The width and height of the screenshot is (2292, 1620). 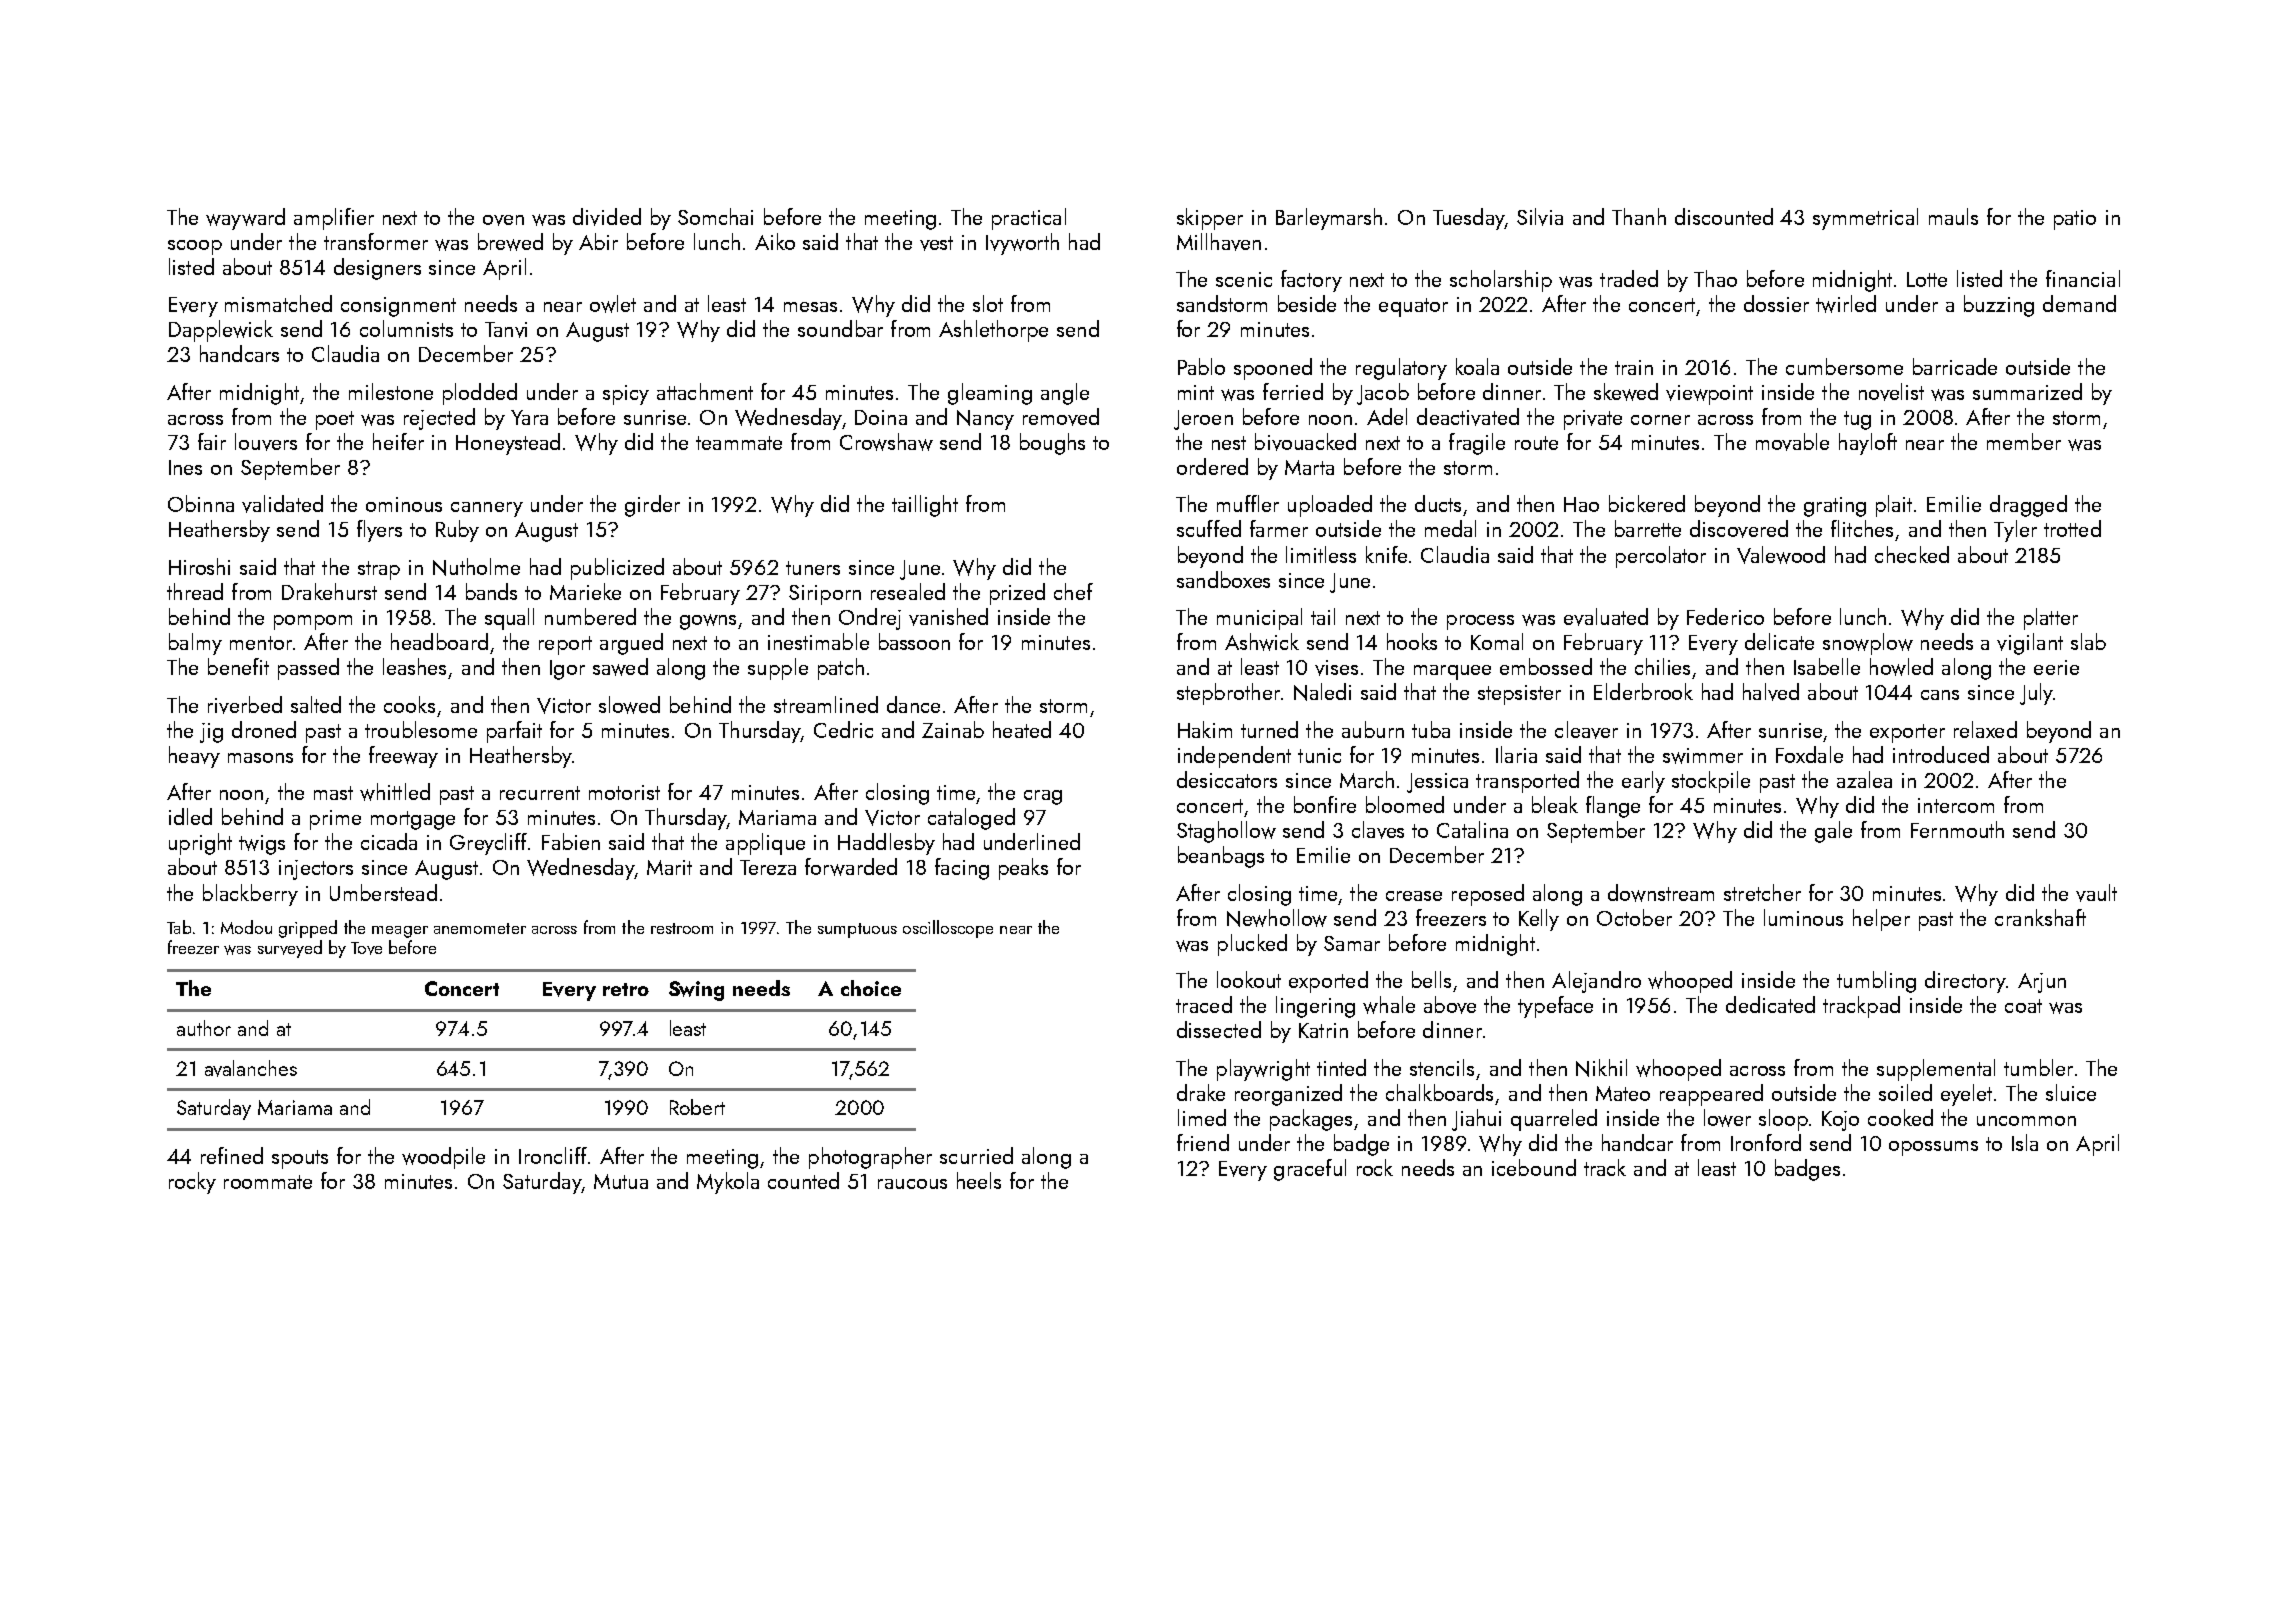 What do you see at coordinates (979, 1180) in the screenshot?
I see `heels` at bounding box center [979, 1180].
